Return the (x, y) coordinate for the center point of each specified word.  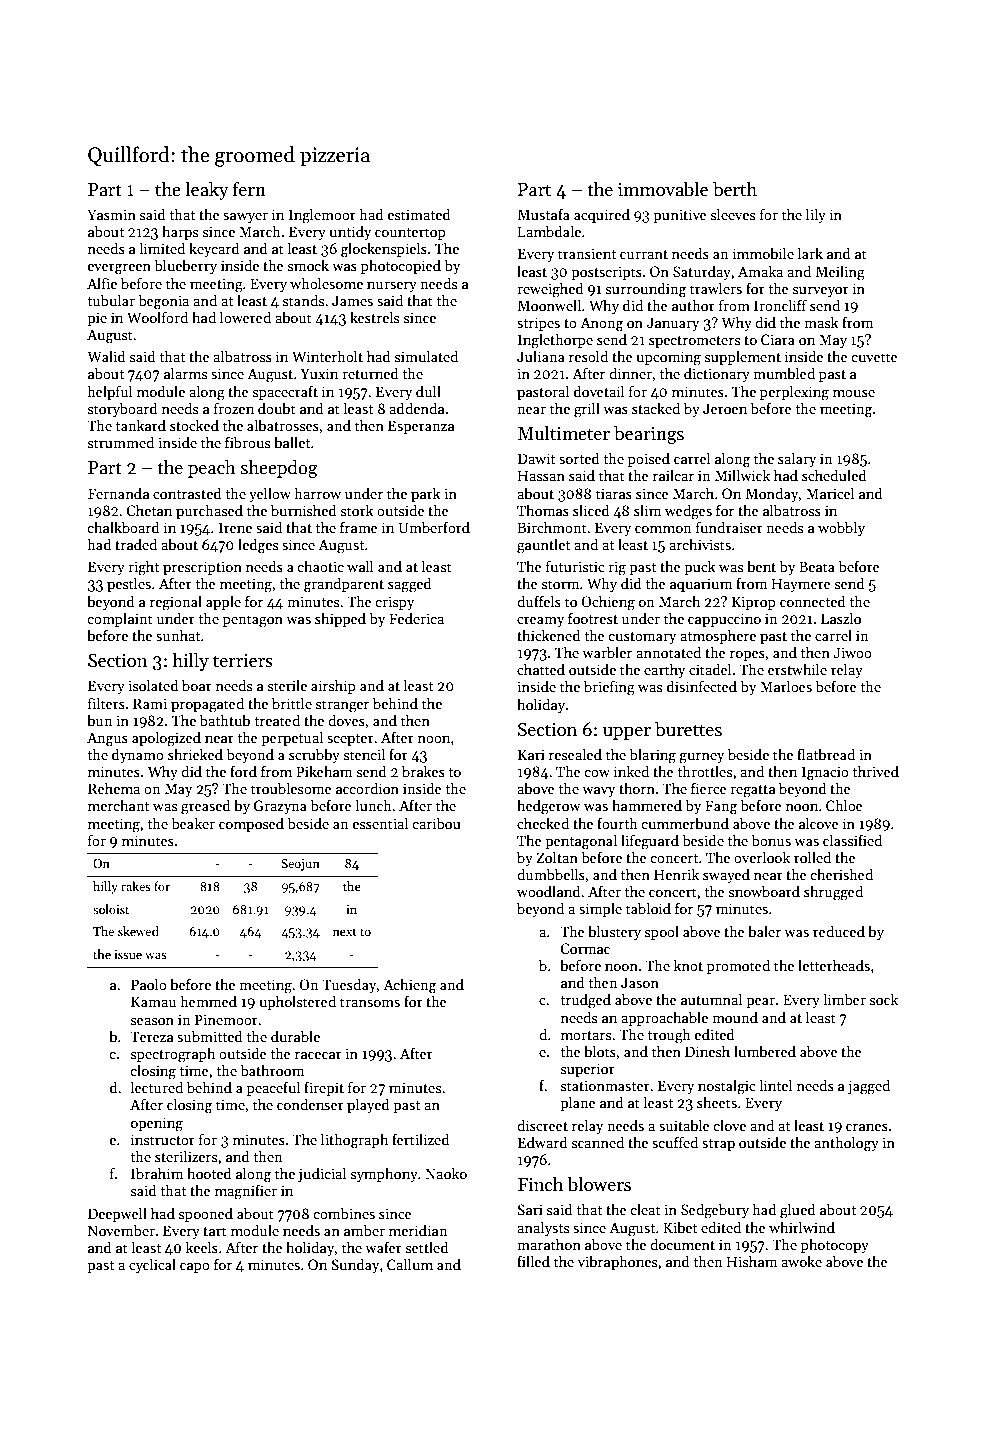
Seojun (300, 865)
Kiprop (754, 603)
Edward (543, 1142)
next (345, 932)
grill (587, 410)
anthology (846, 1144)
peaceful (273, 1088)
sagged (410, 585)
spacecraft (285, 393)
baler (764, 931)
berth (735, 189)
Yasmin (111, 214)
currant (644, 254)
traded (136, 544)
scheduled (834, 475)
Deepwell (117, 1214)
